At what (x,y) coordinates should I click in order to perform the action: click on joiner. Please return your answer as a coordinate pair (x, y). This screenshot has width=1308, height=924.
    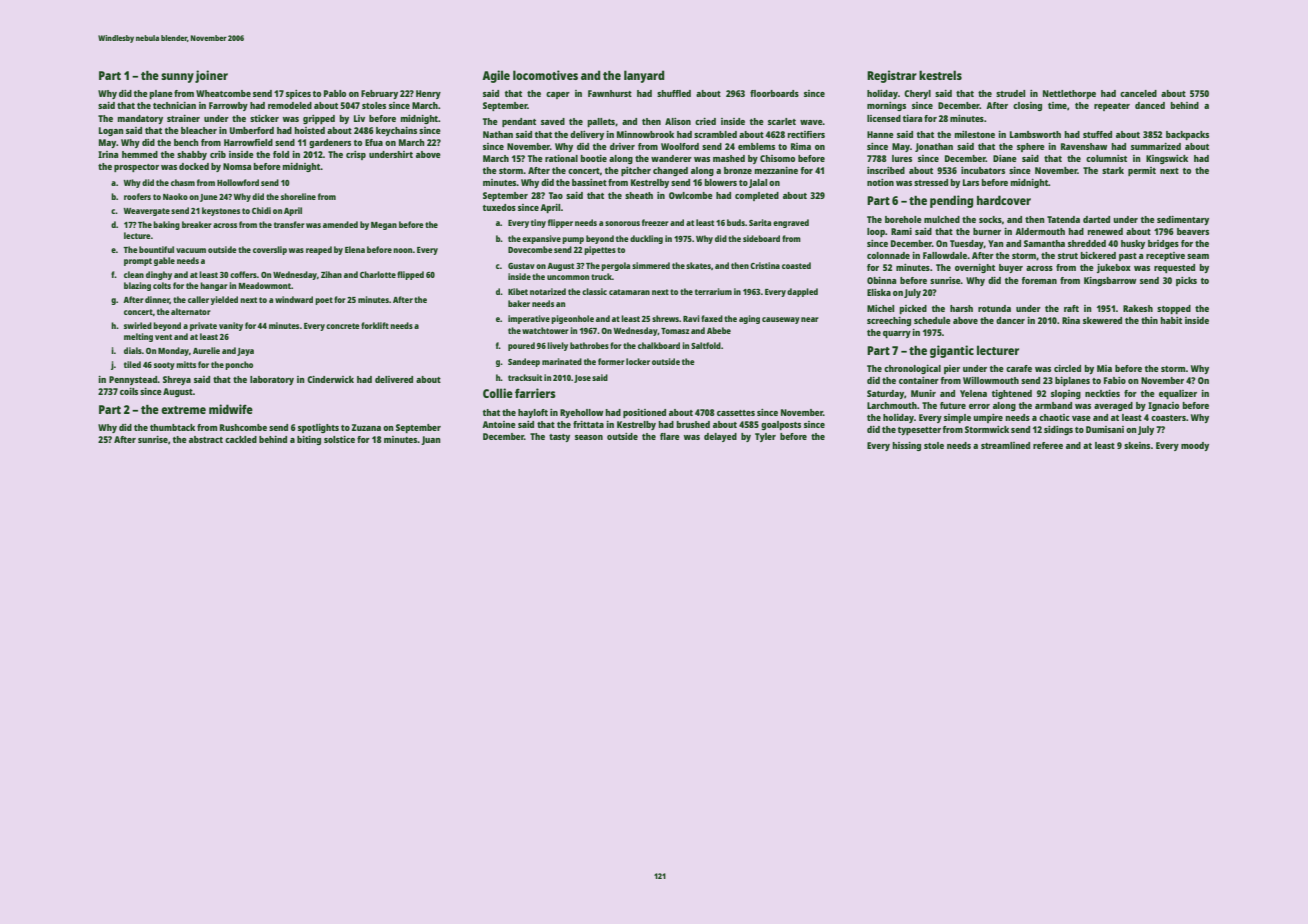
    Looking at the image, I should click on (211, 76).
